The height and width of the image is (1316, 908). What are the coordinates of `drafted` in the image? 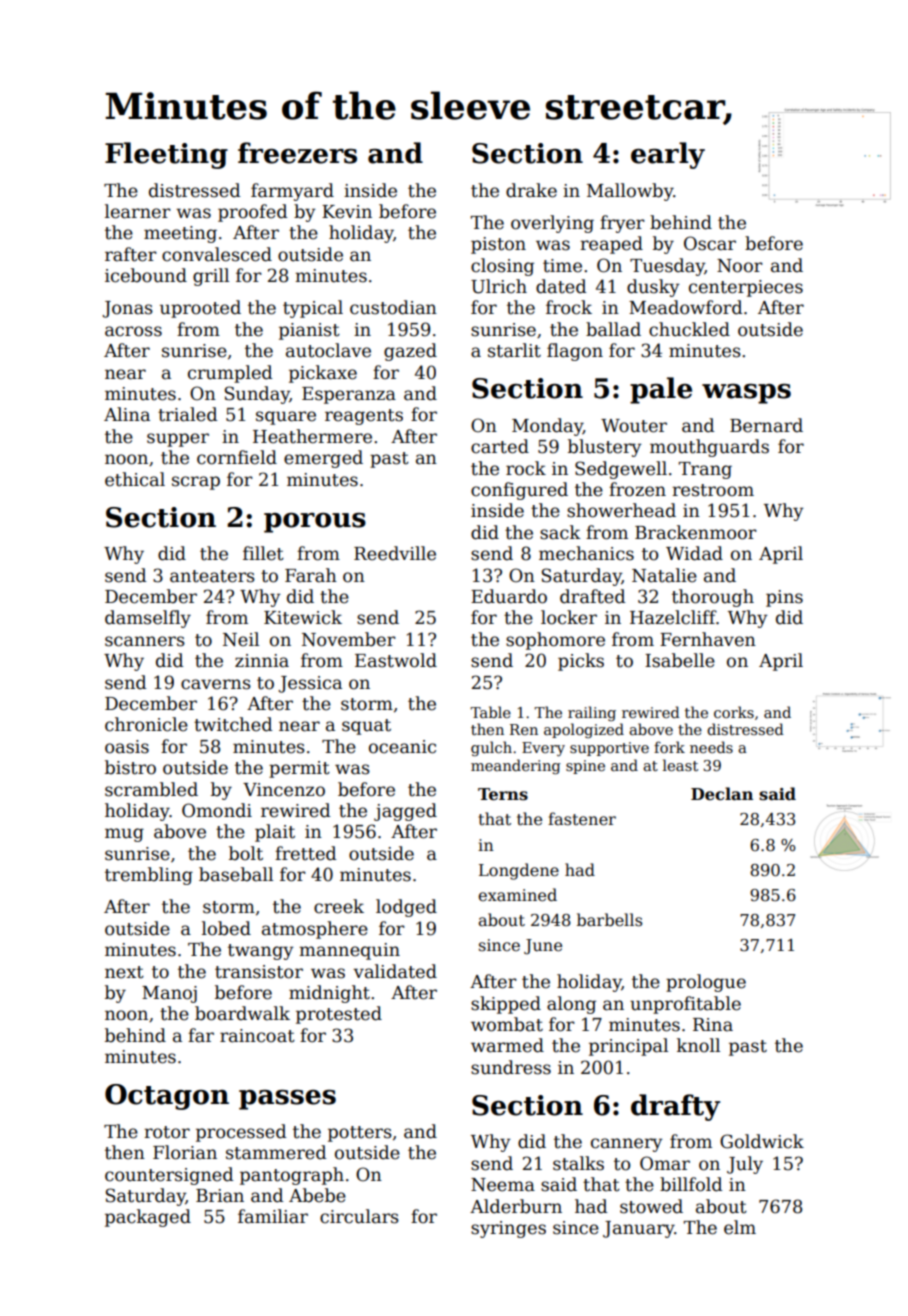 It's located at (593, 596).
